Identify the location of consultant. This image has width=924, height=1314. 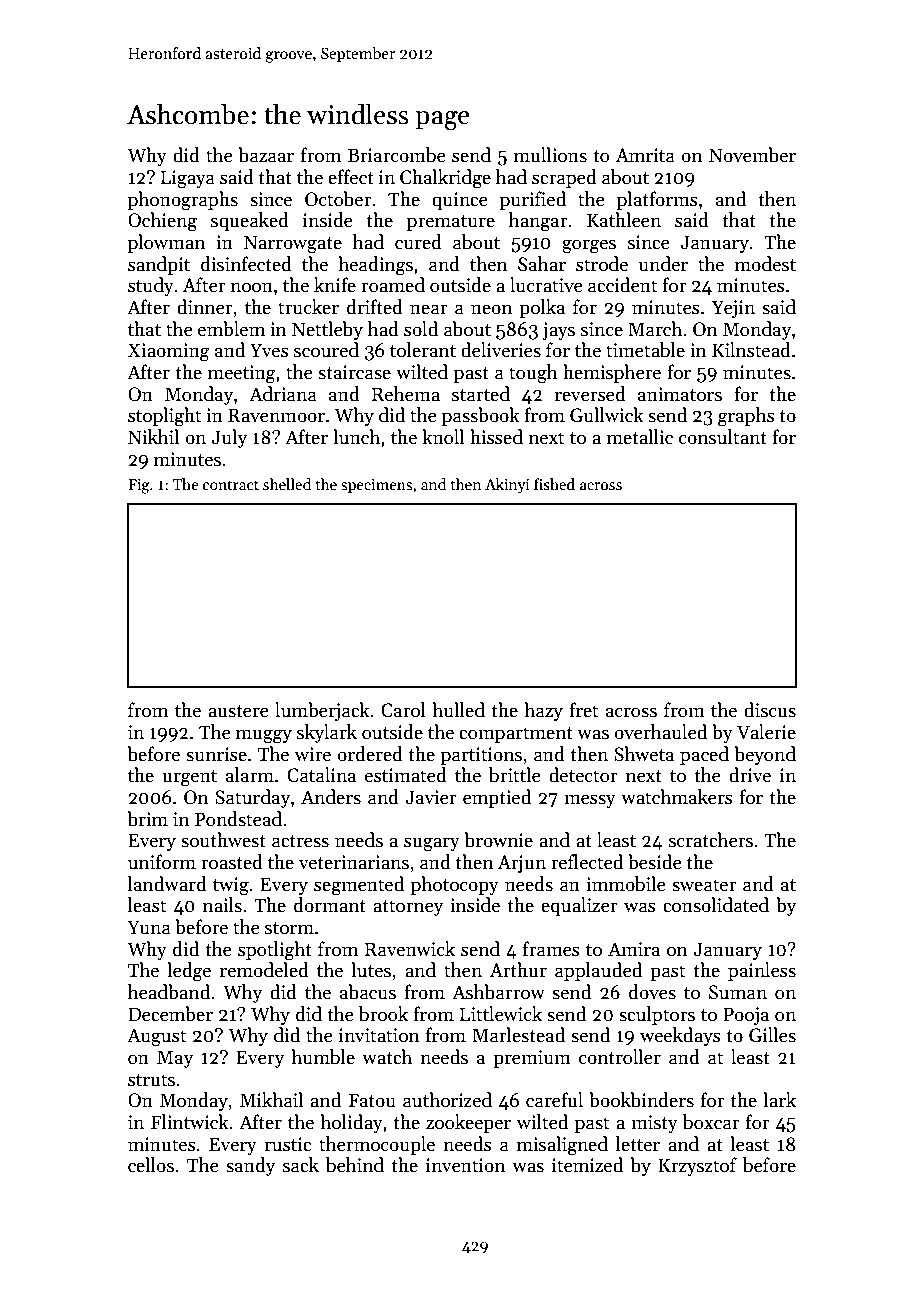
(723, 437).
